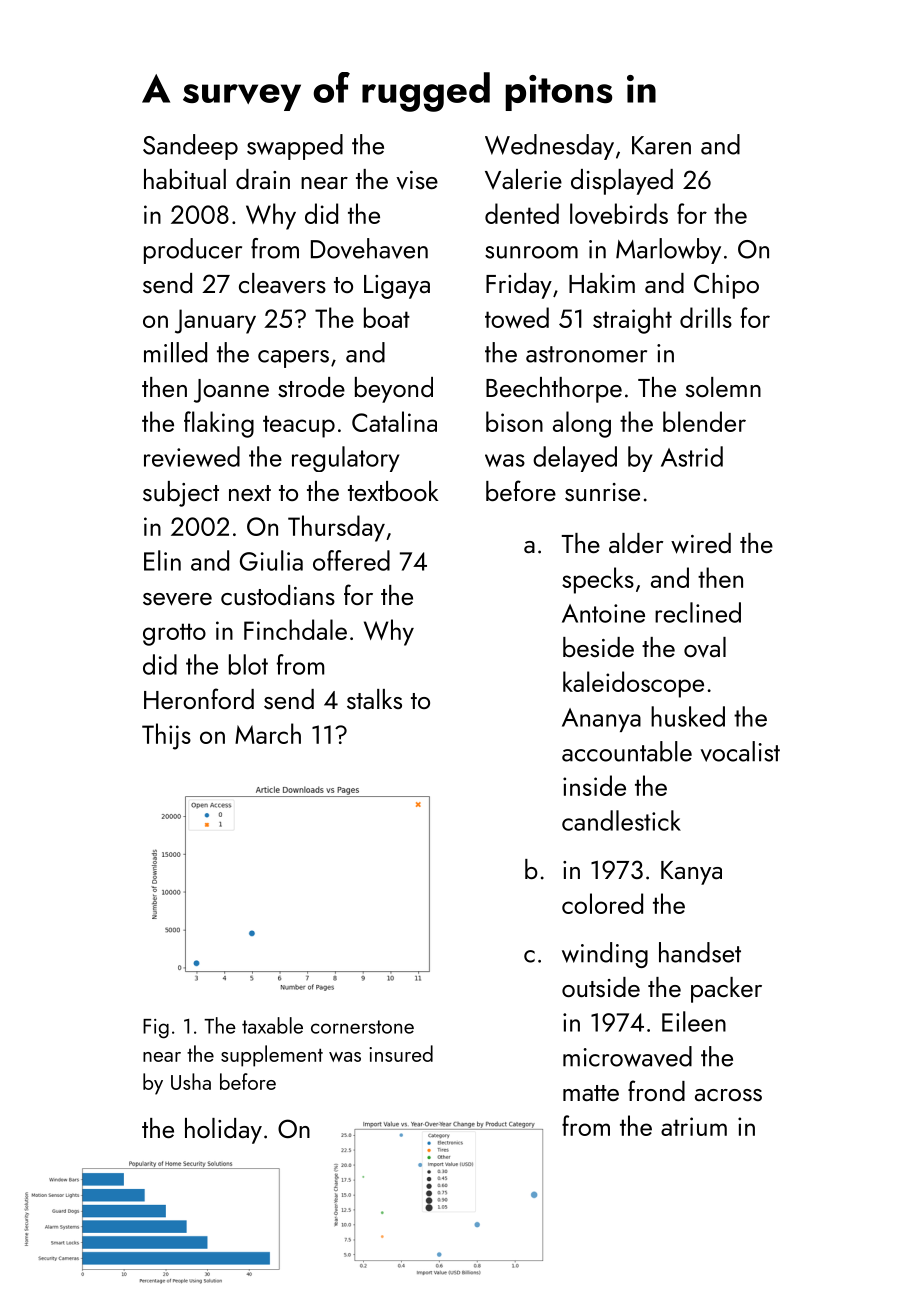  I want to click on Thijs, so click(166, 736).
